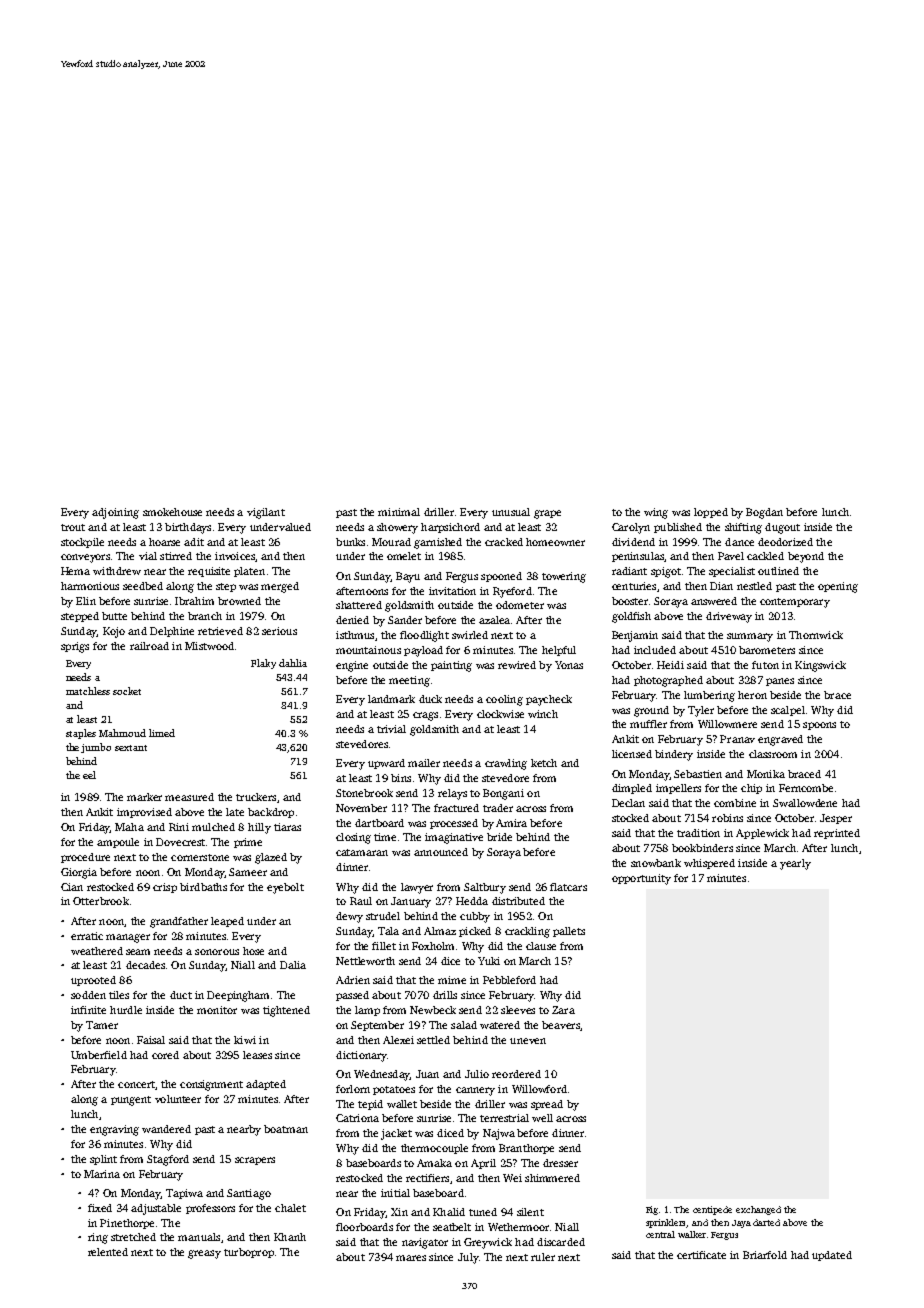 This document has width=924, height=1308. I want to click on stirred, so click(176, 556).
